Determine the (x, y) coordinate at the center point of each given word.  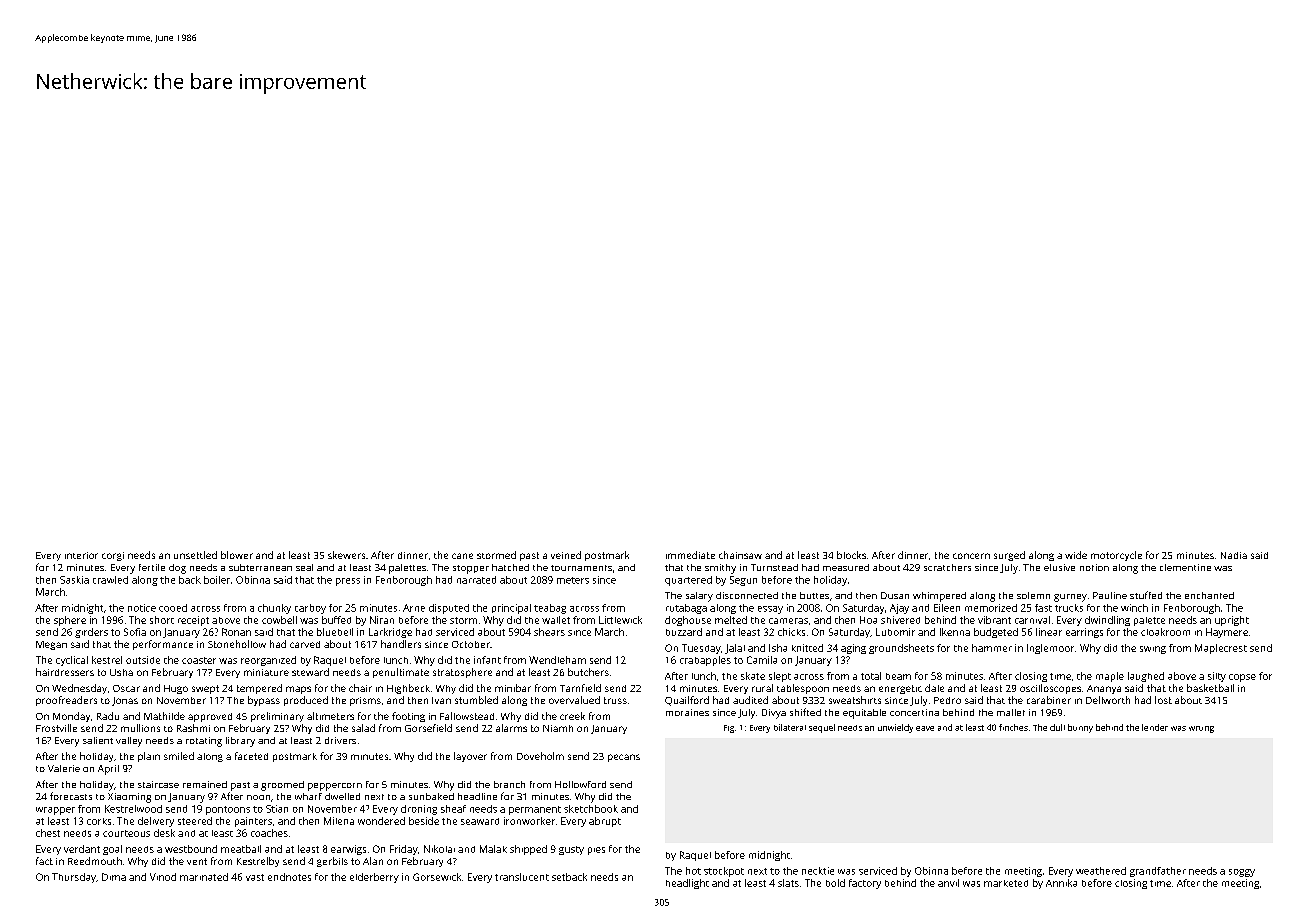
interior (81, 555)
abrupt (605, 822)
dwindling (1107, 621)
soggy (1242, 873)
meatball (241, 849)
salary (699, 597)
